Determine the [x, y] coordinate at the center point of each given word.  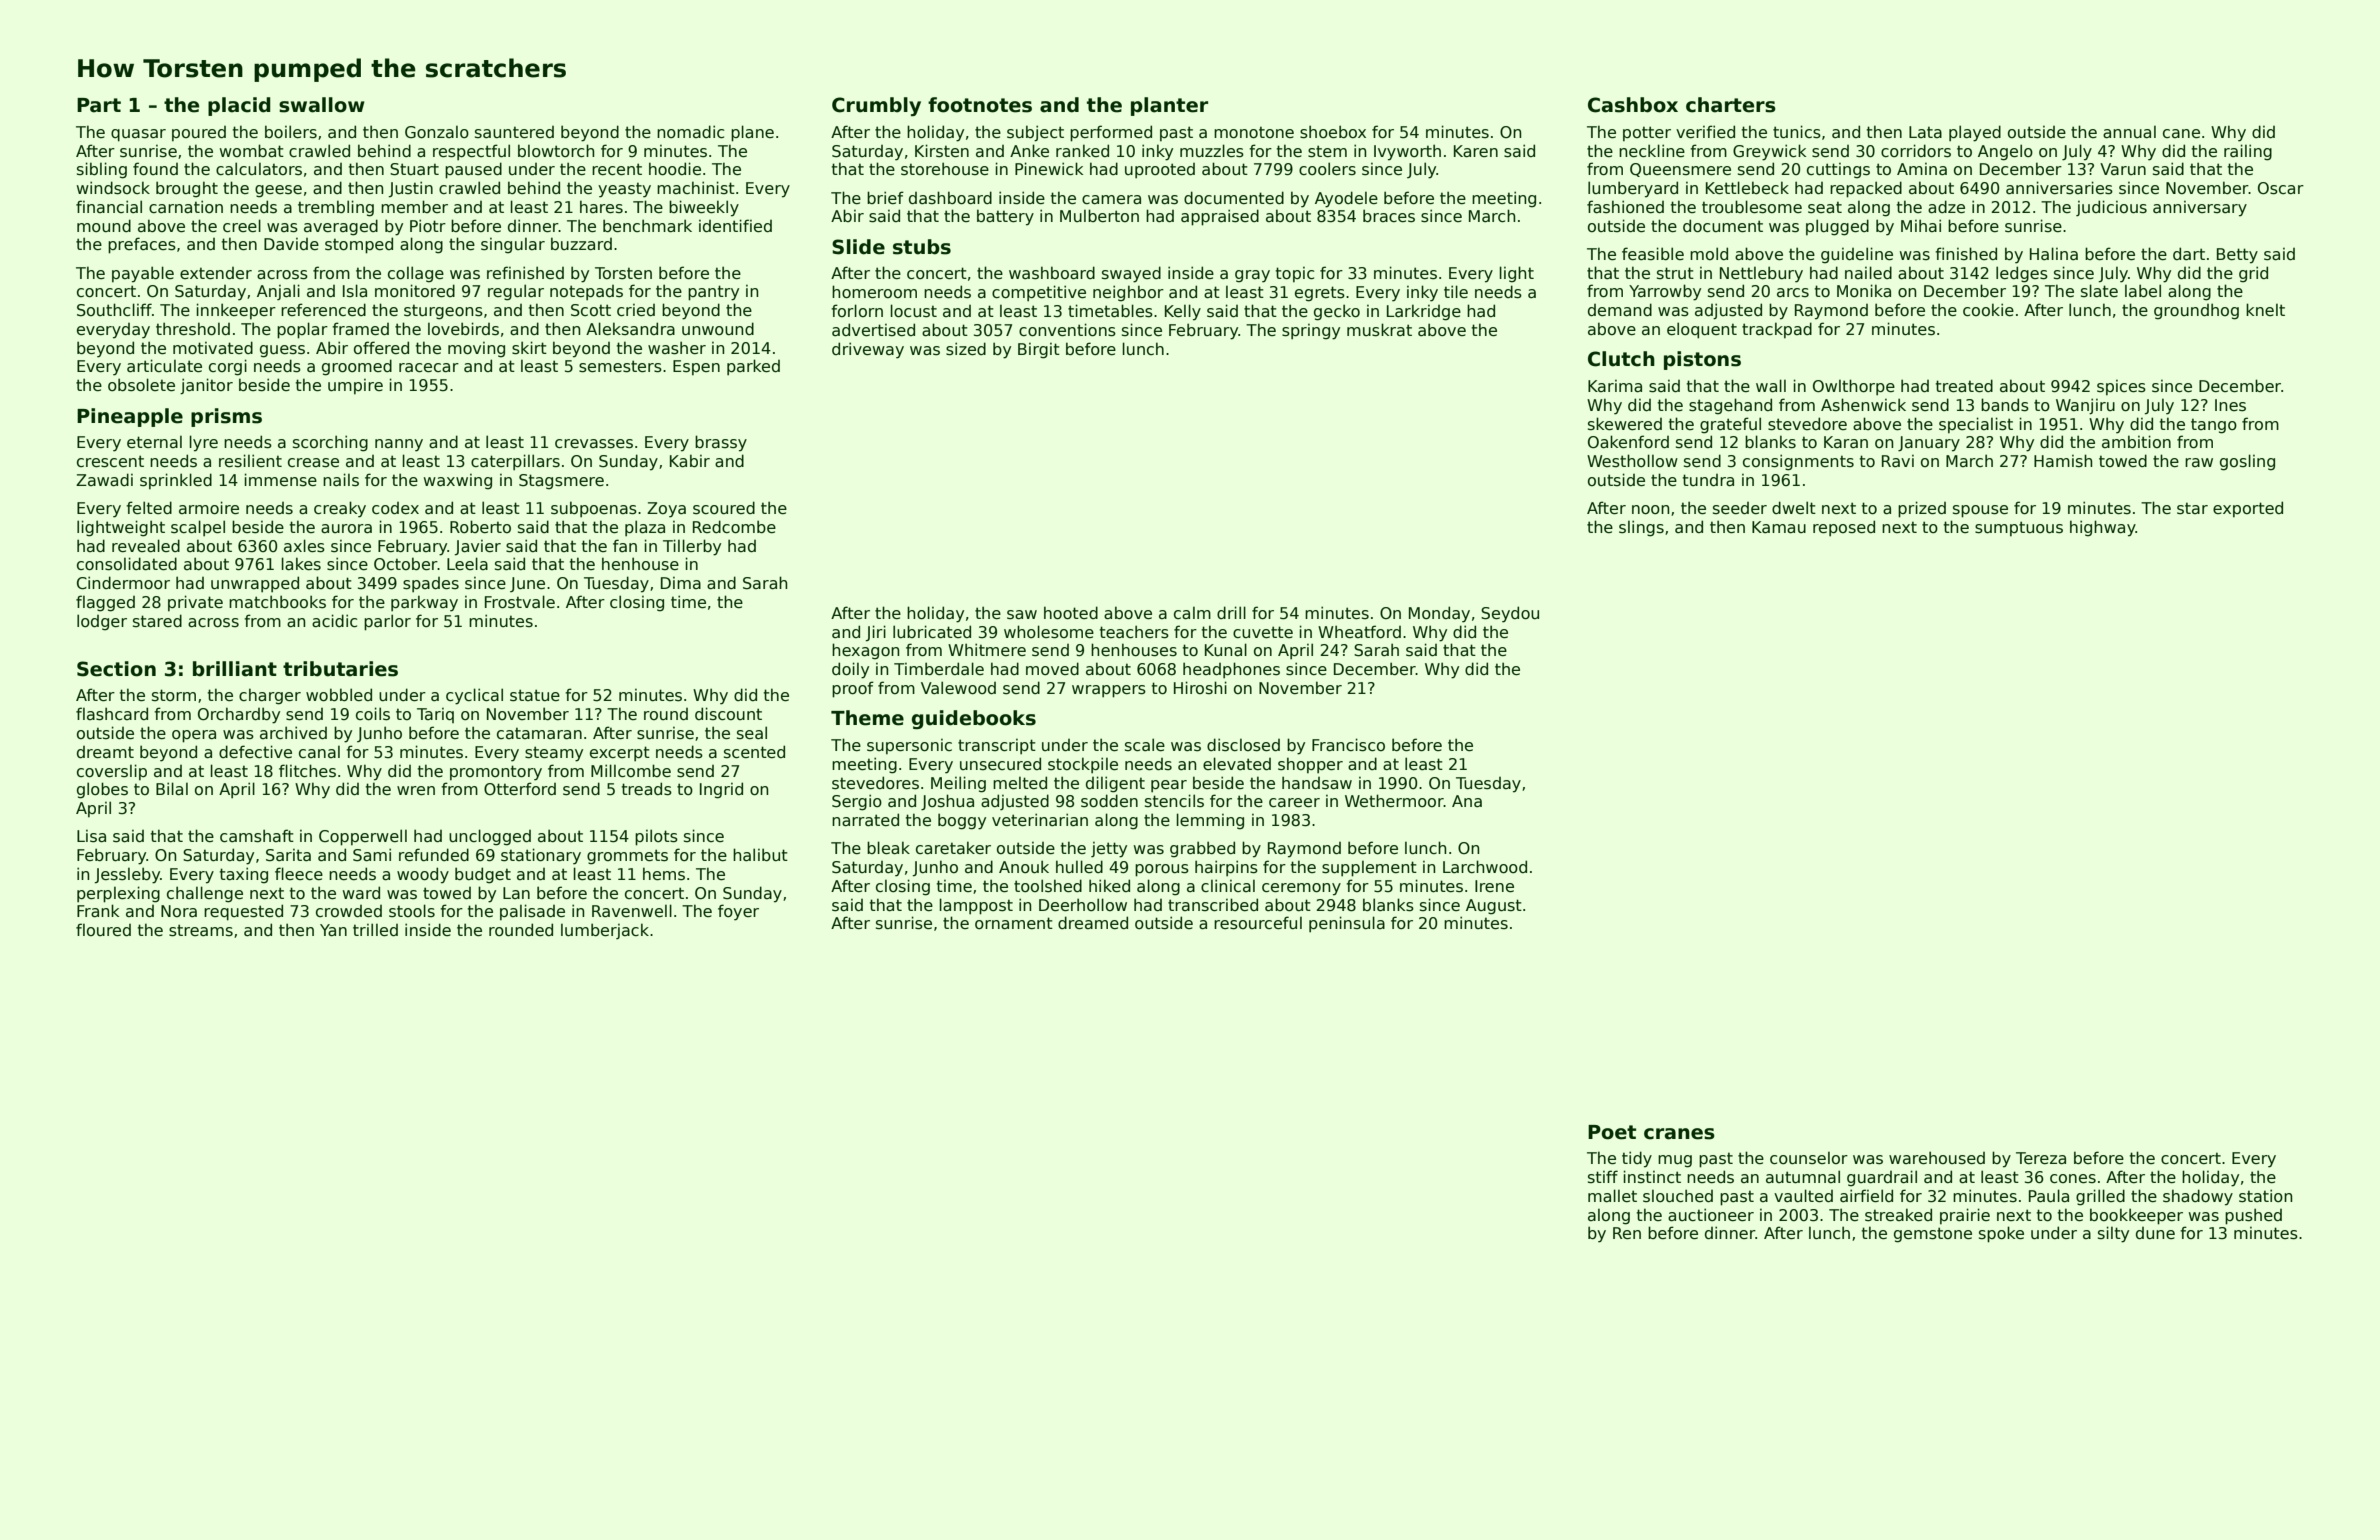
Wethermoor [1394, 801]
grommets [627, 857]
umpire [355, 386]
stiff [1603, 1176]
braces [1389, 216]
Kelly [1183, 312]
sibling [102, 170]
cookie [1988, 310]
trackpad [1777, 330]
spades [431, 584]
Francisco [1348, 745]
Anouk [1024, 867]
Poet [1612, 1132]
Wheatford [1359, 632]
